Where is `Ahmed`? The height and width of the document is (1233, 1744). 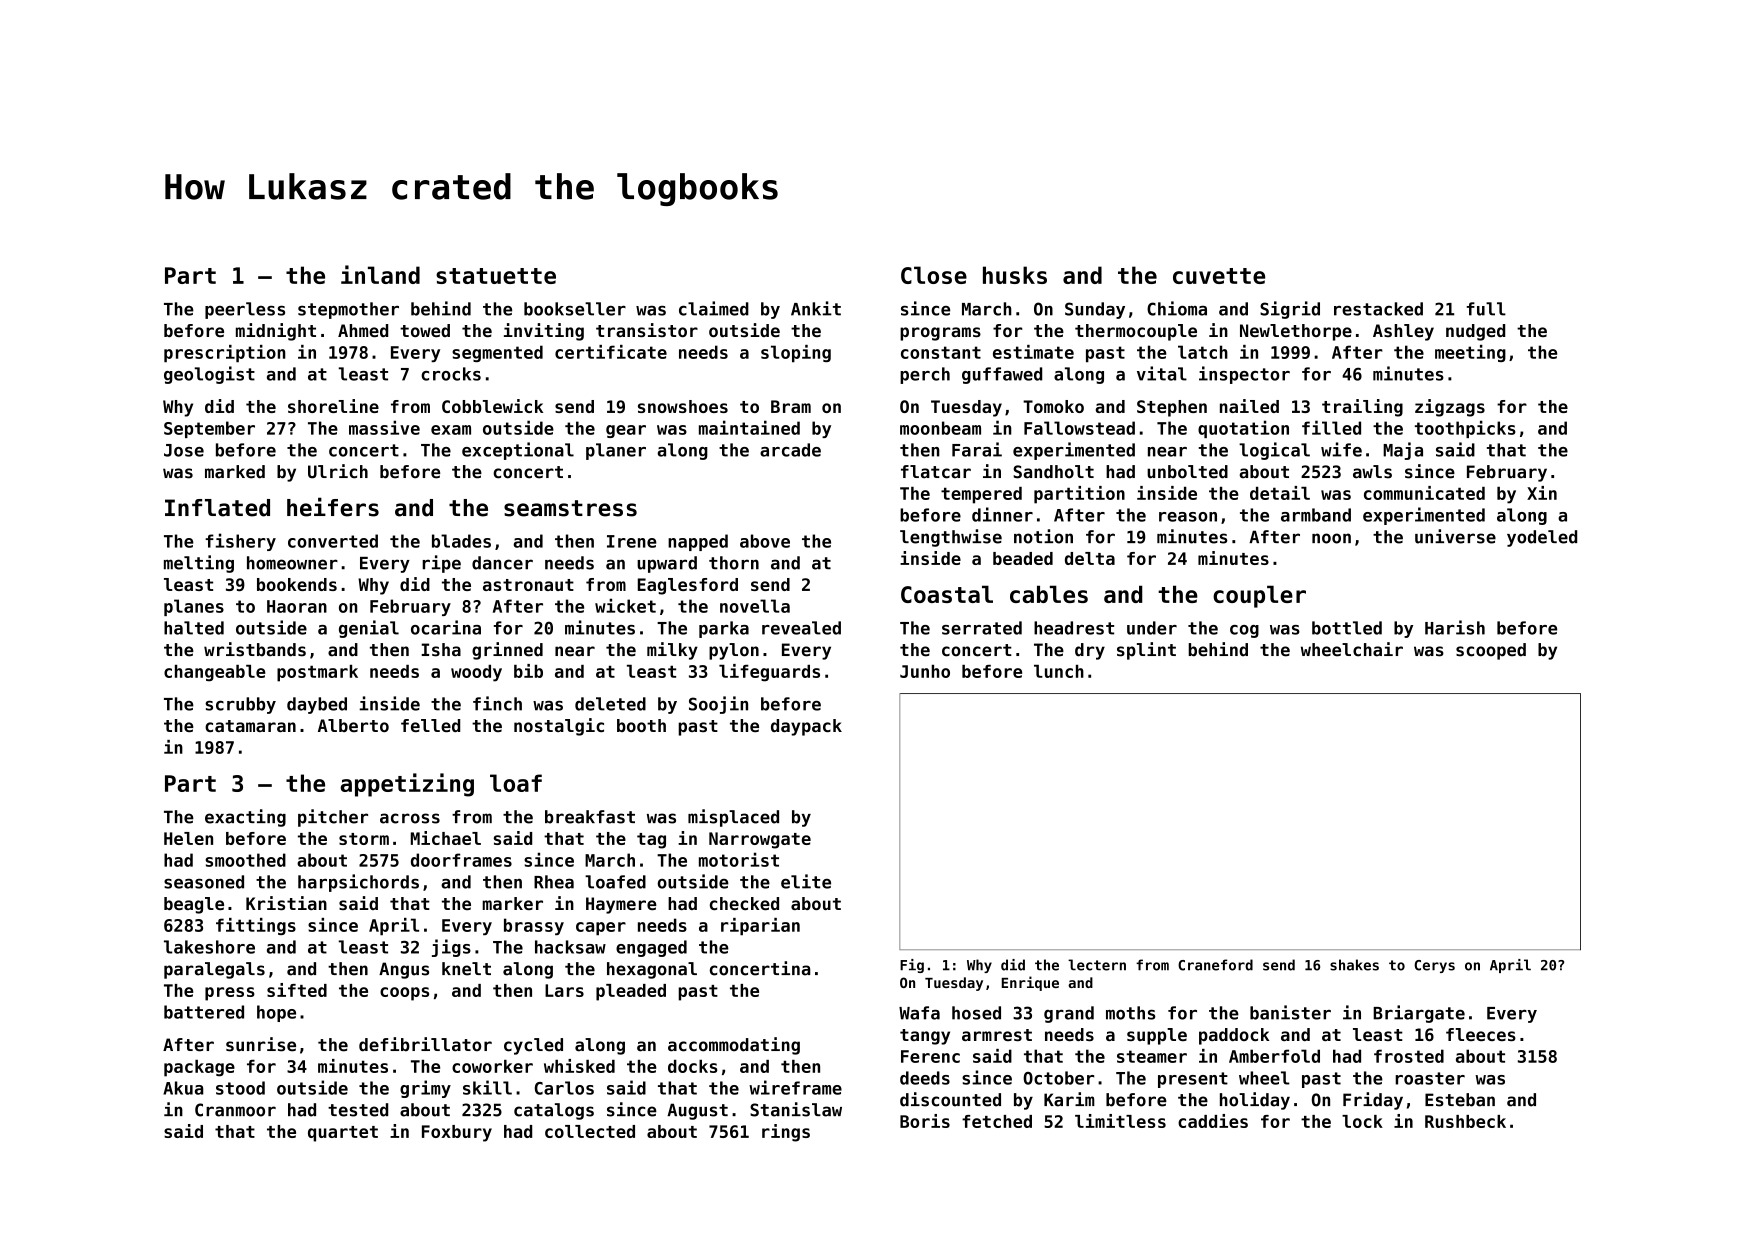
Ahmed is located at coordinates (363, 330).
